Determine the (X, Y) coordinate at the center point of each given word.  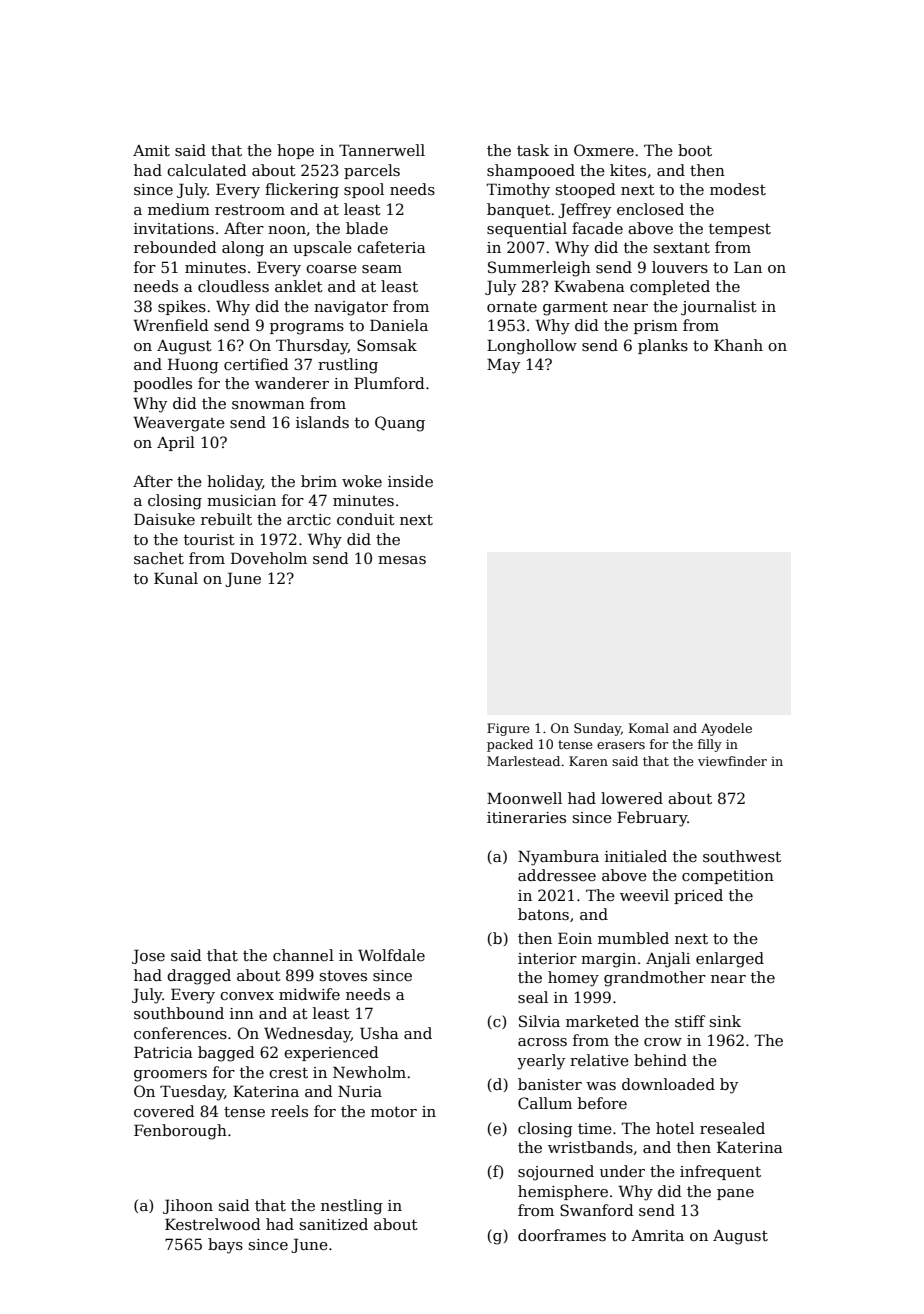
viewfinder (732, 761)
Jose (148, 956)
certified (256, 364)
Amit (151, 150)
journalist (719, 308)
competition (728, 877)
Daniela (399, 325)
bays (225, 1246)
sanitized (334, 1224)
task (533, 150)
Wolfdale (391, 955)
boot (695, 150)
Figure (508, 729)
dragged (199, 977)
